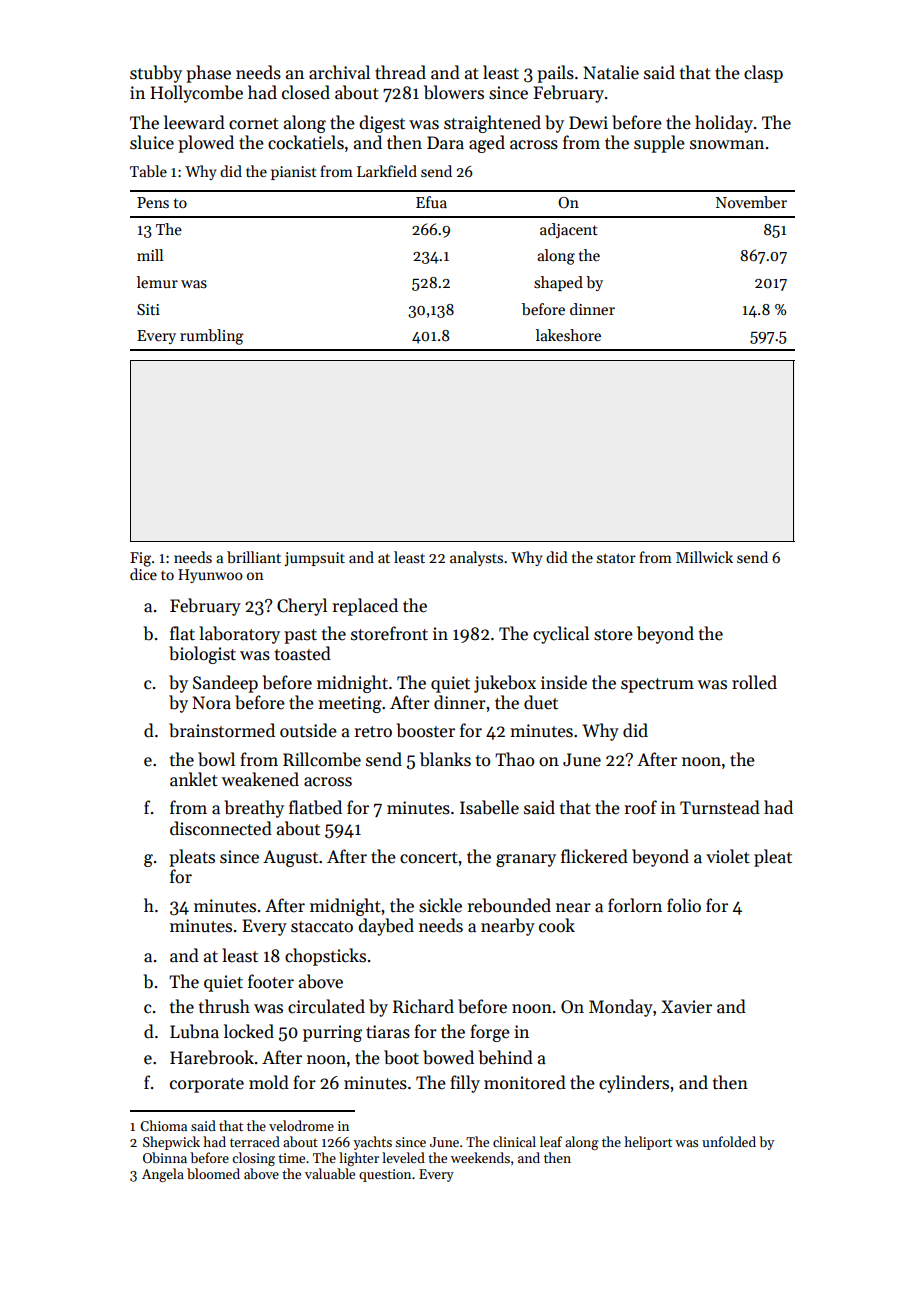 The image size is (924, 1311). What do you see at coordinates (555, 74) in the document?
I see `pails` at bounding box center [555, 74].
